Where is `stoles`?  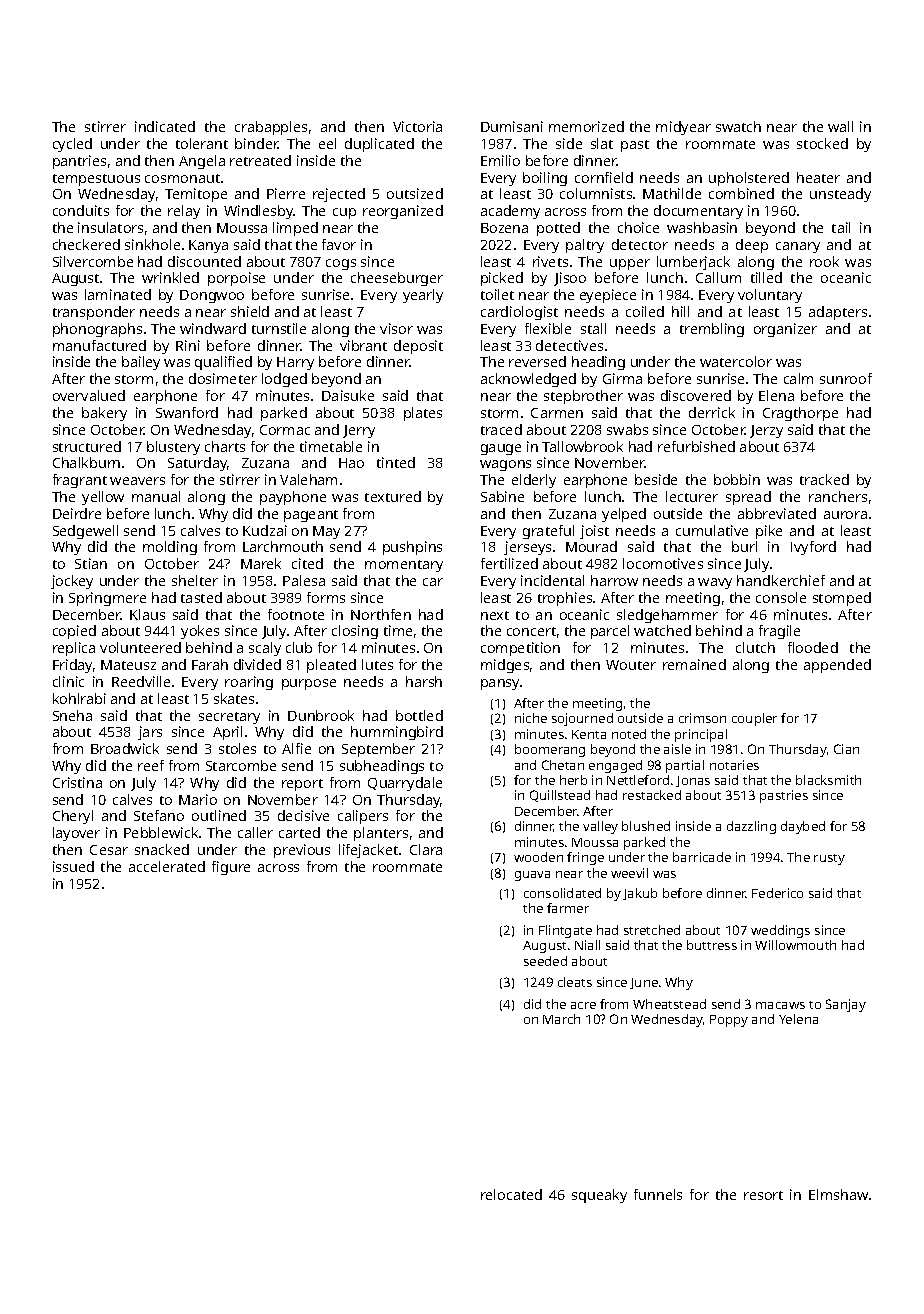
stoles is located at coordinates (237, 748).
